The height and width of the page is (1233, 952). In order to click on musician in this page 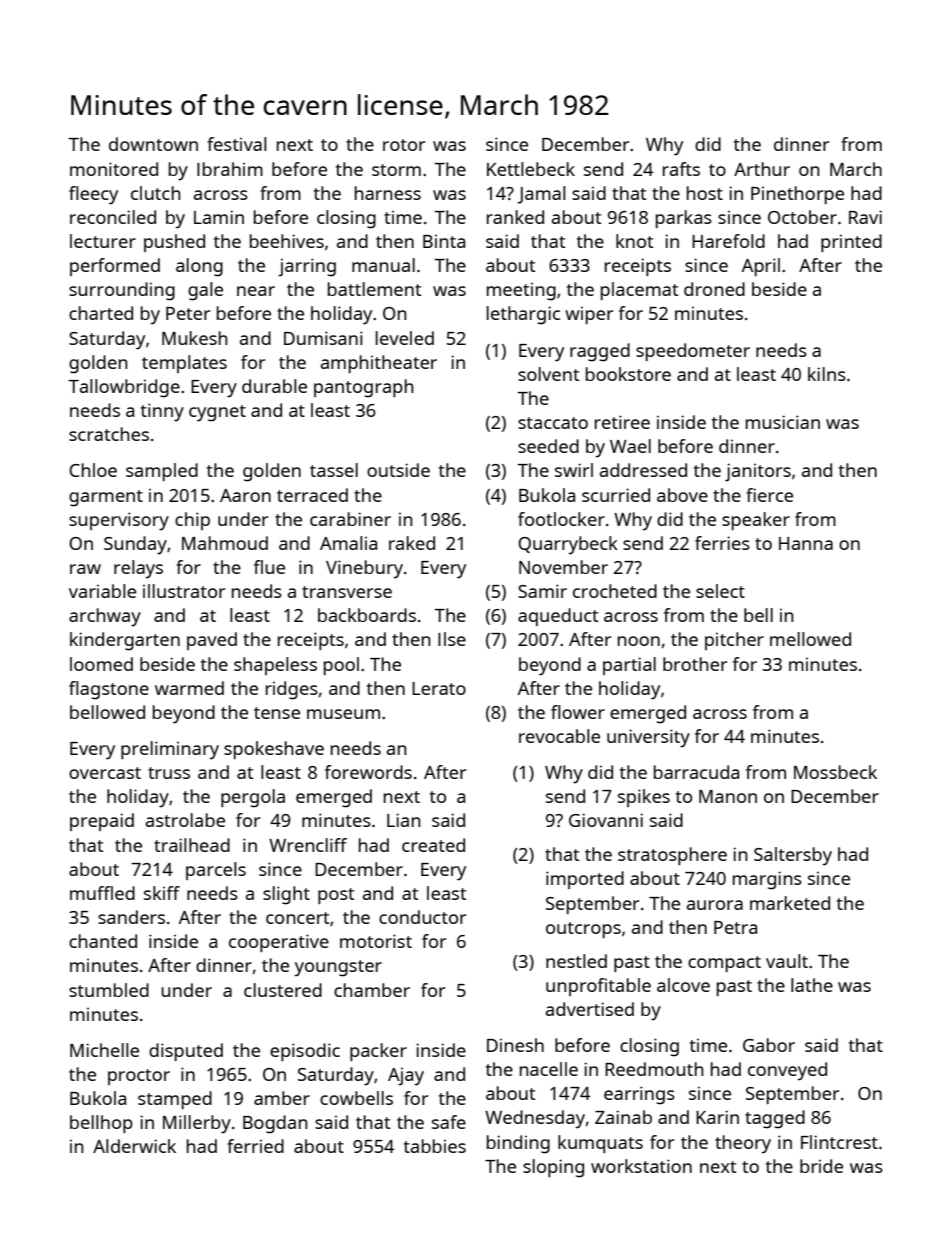, I will do `click(783, 422)`.
